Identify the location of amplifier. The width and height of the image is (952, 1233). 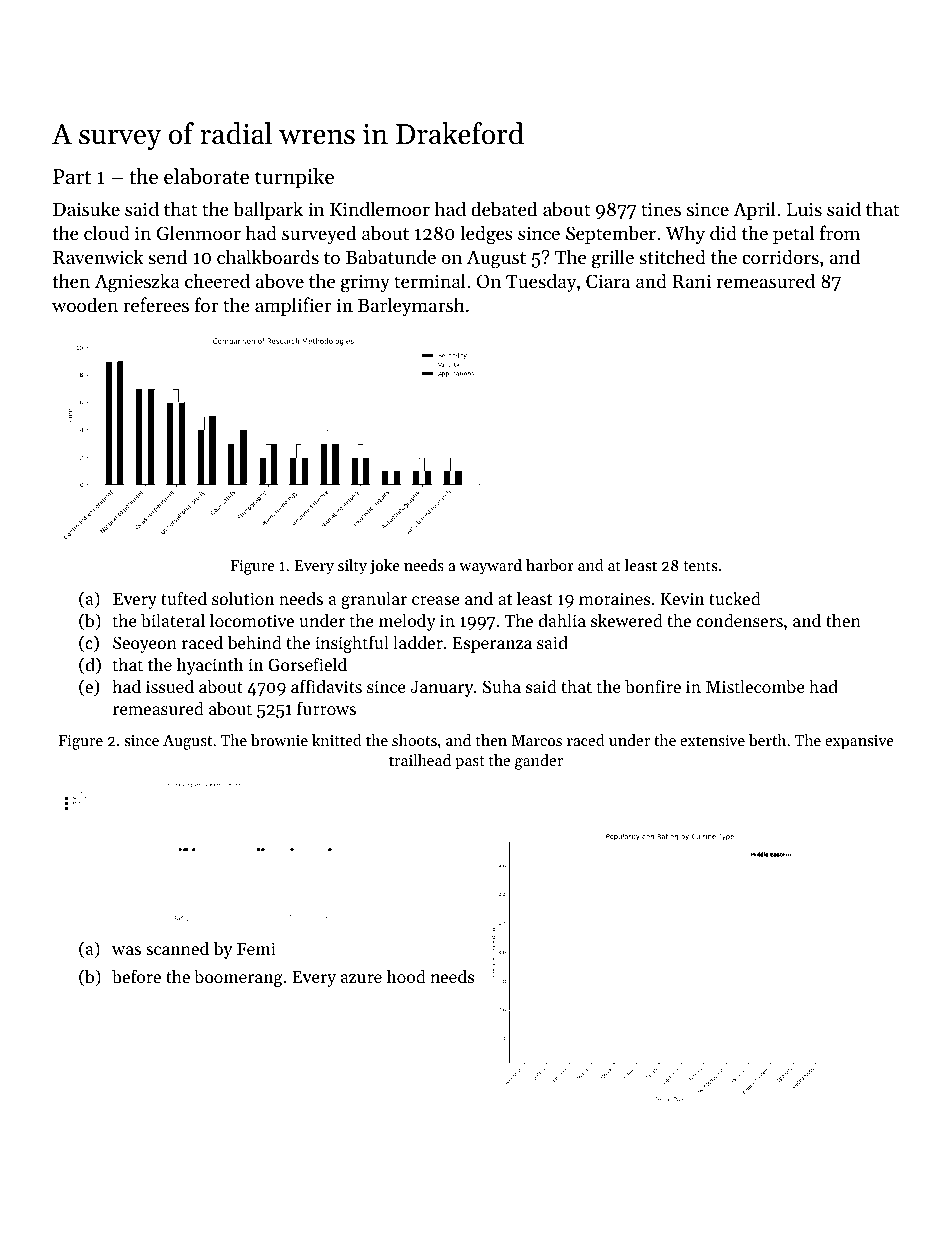
(293, 306).
